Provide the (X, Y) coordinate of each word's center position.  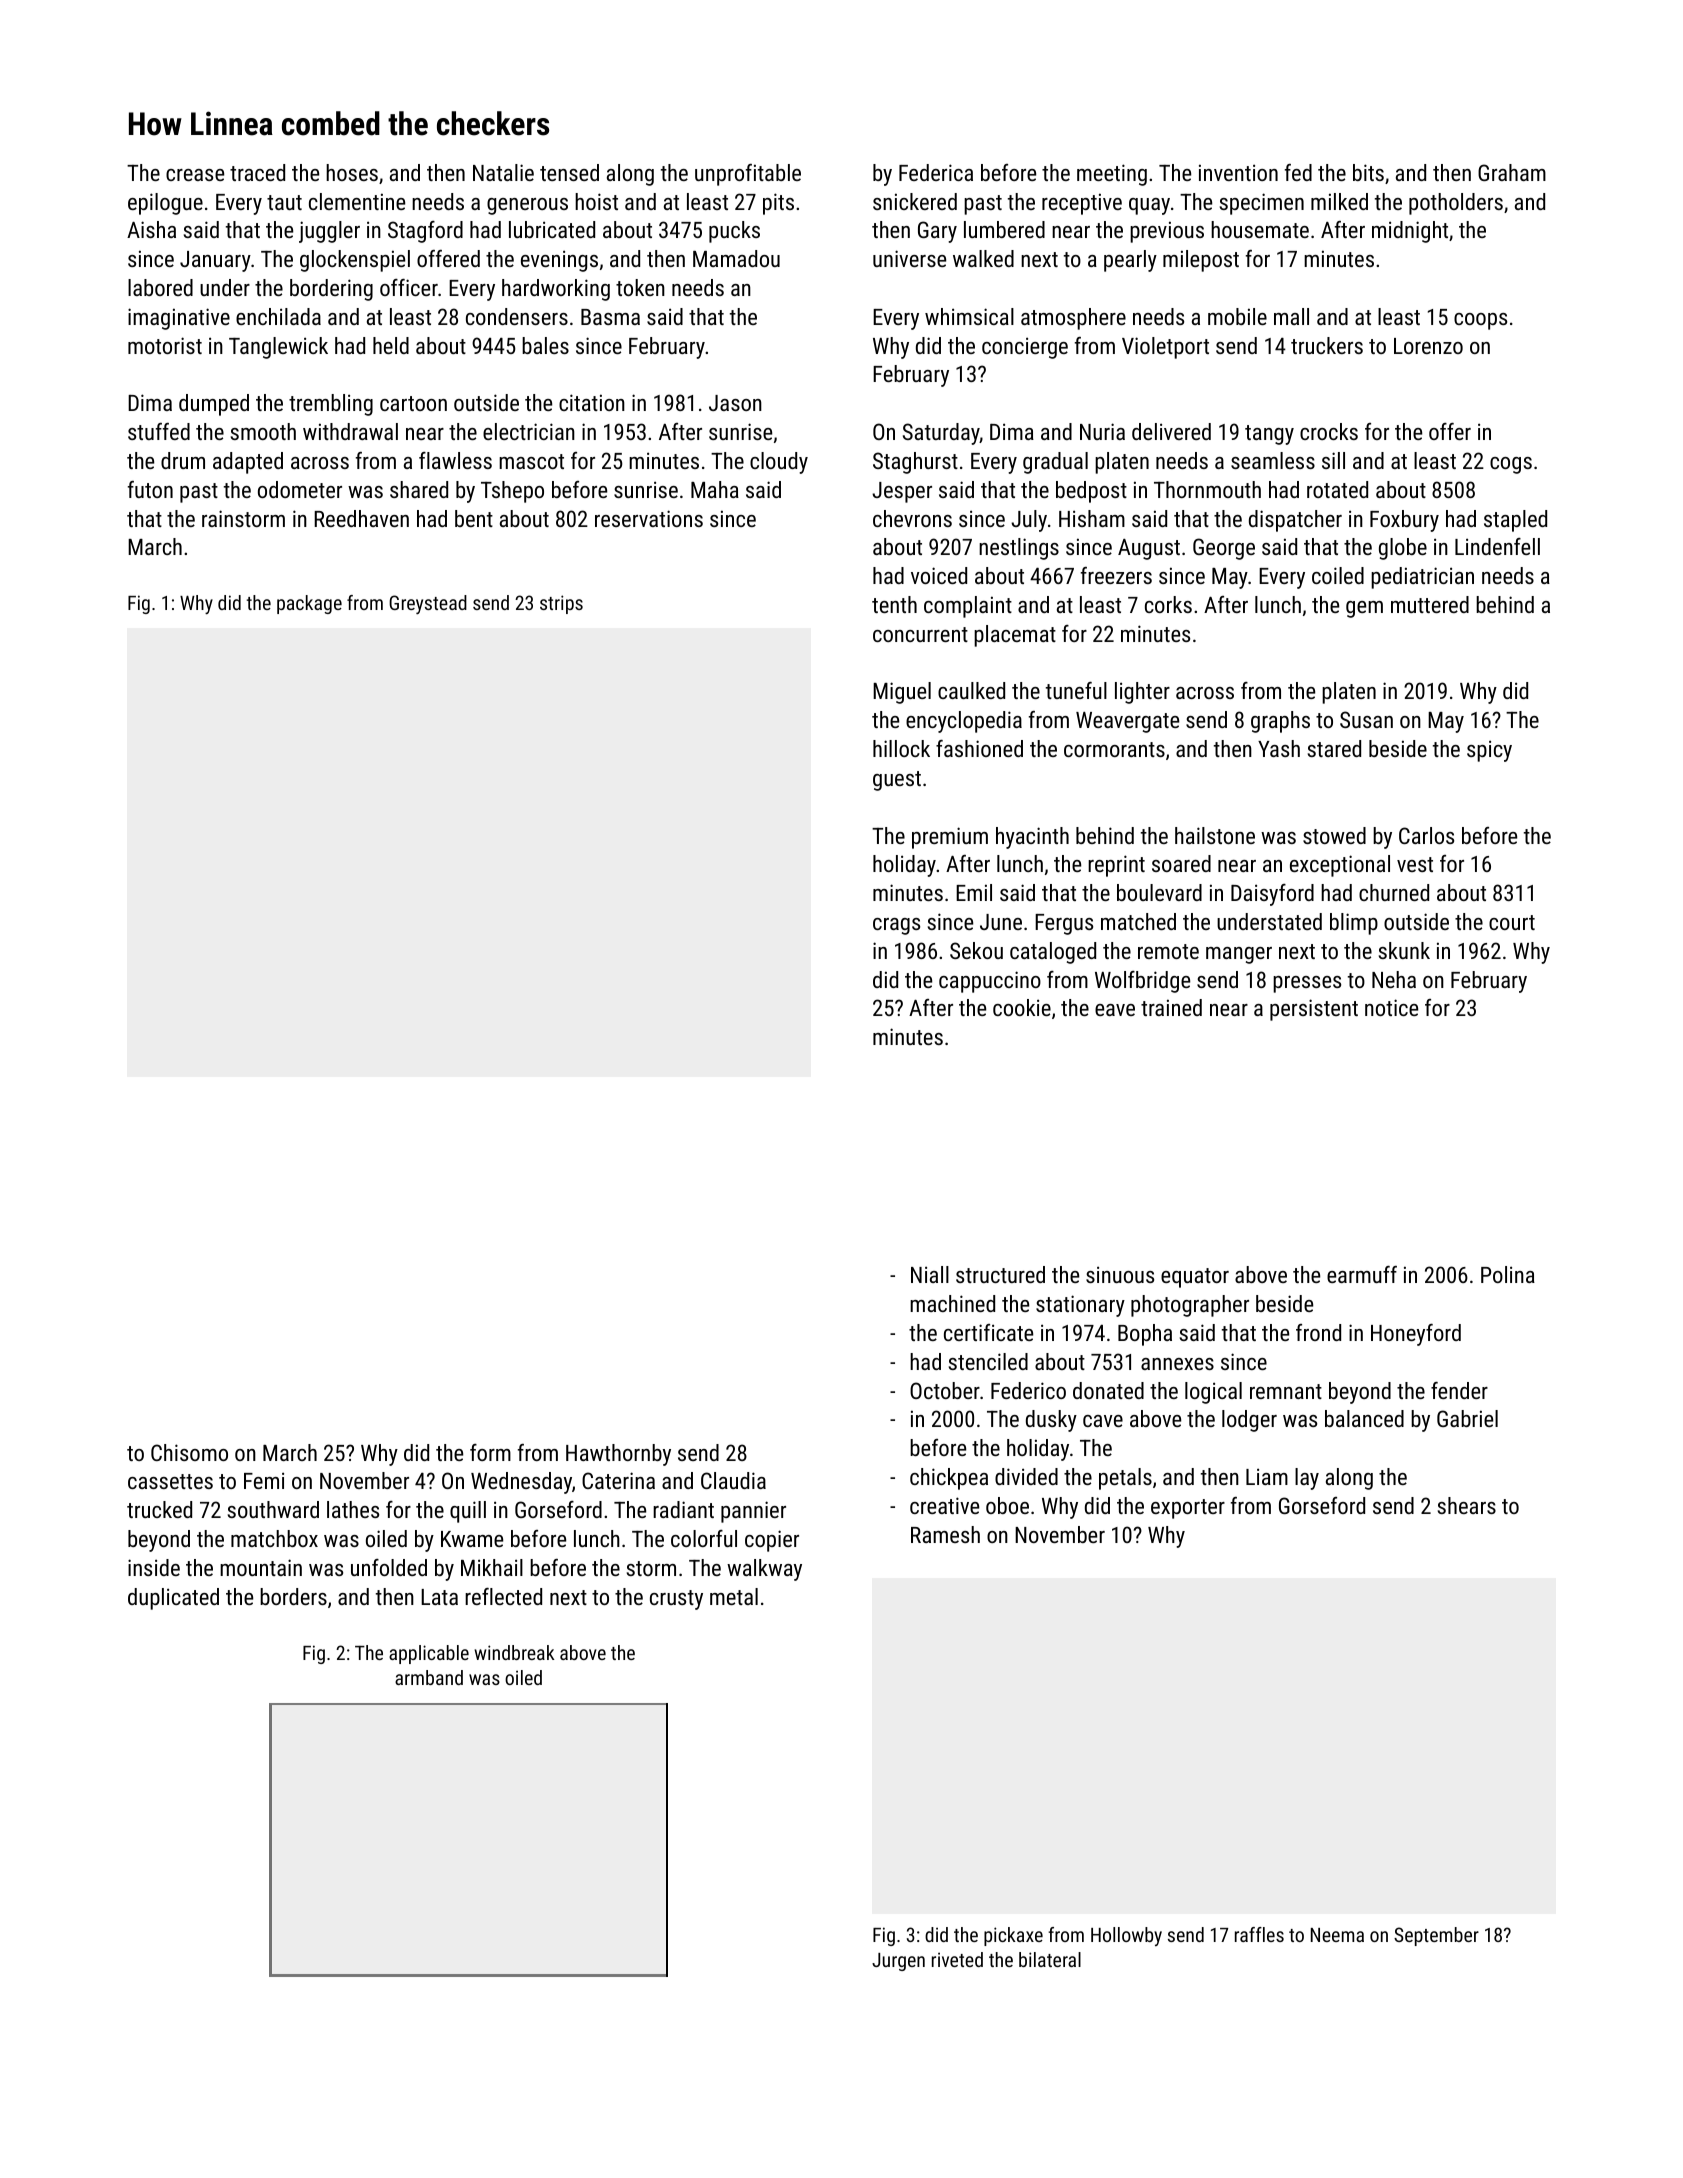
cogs (1511, 465)
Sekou (976, 950)
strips (561, 604)
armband (429, 1677)
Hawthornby (618, 1455)
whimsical (969, 316)
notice (1391, 1007)
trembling (331, 405)
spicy (1489, 751)
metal (734, 1596)
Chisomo (189, 1452)
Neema (1337, 1935)
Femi (264, 1480)
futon (150, 489)
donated (1108, 1390)
